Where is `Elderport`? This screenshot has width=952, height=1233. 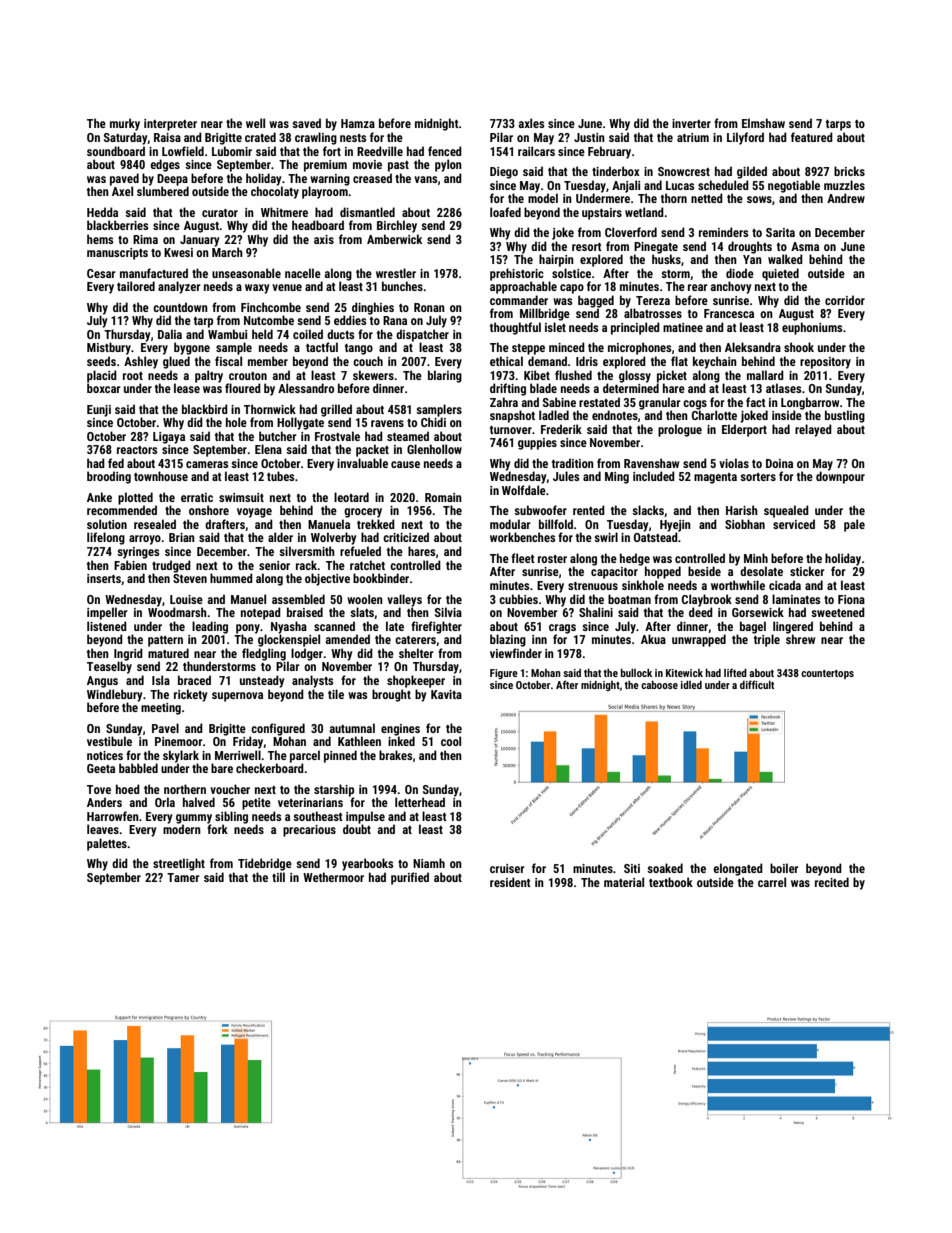 Elderport is located at coordinates (744, 430).
